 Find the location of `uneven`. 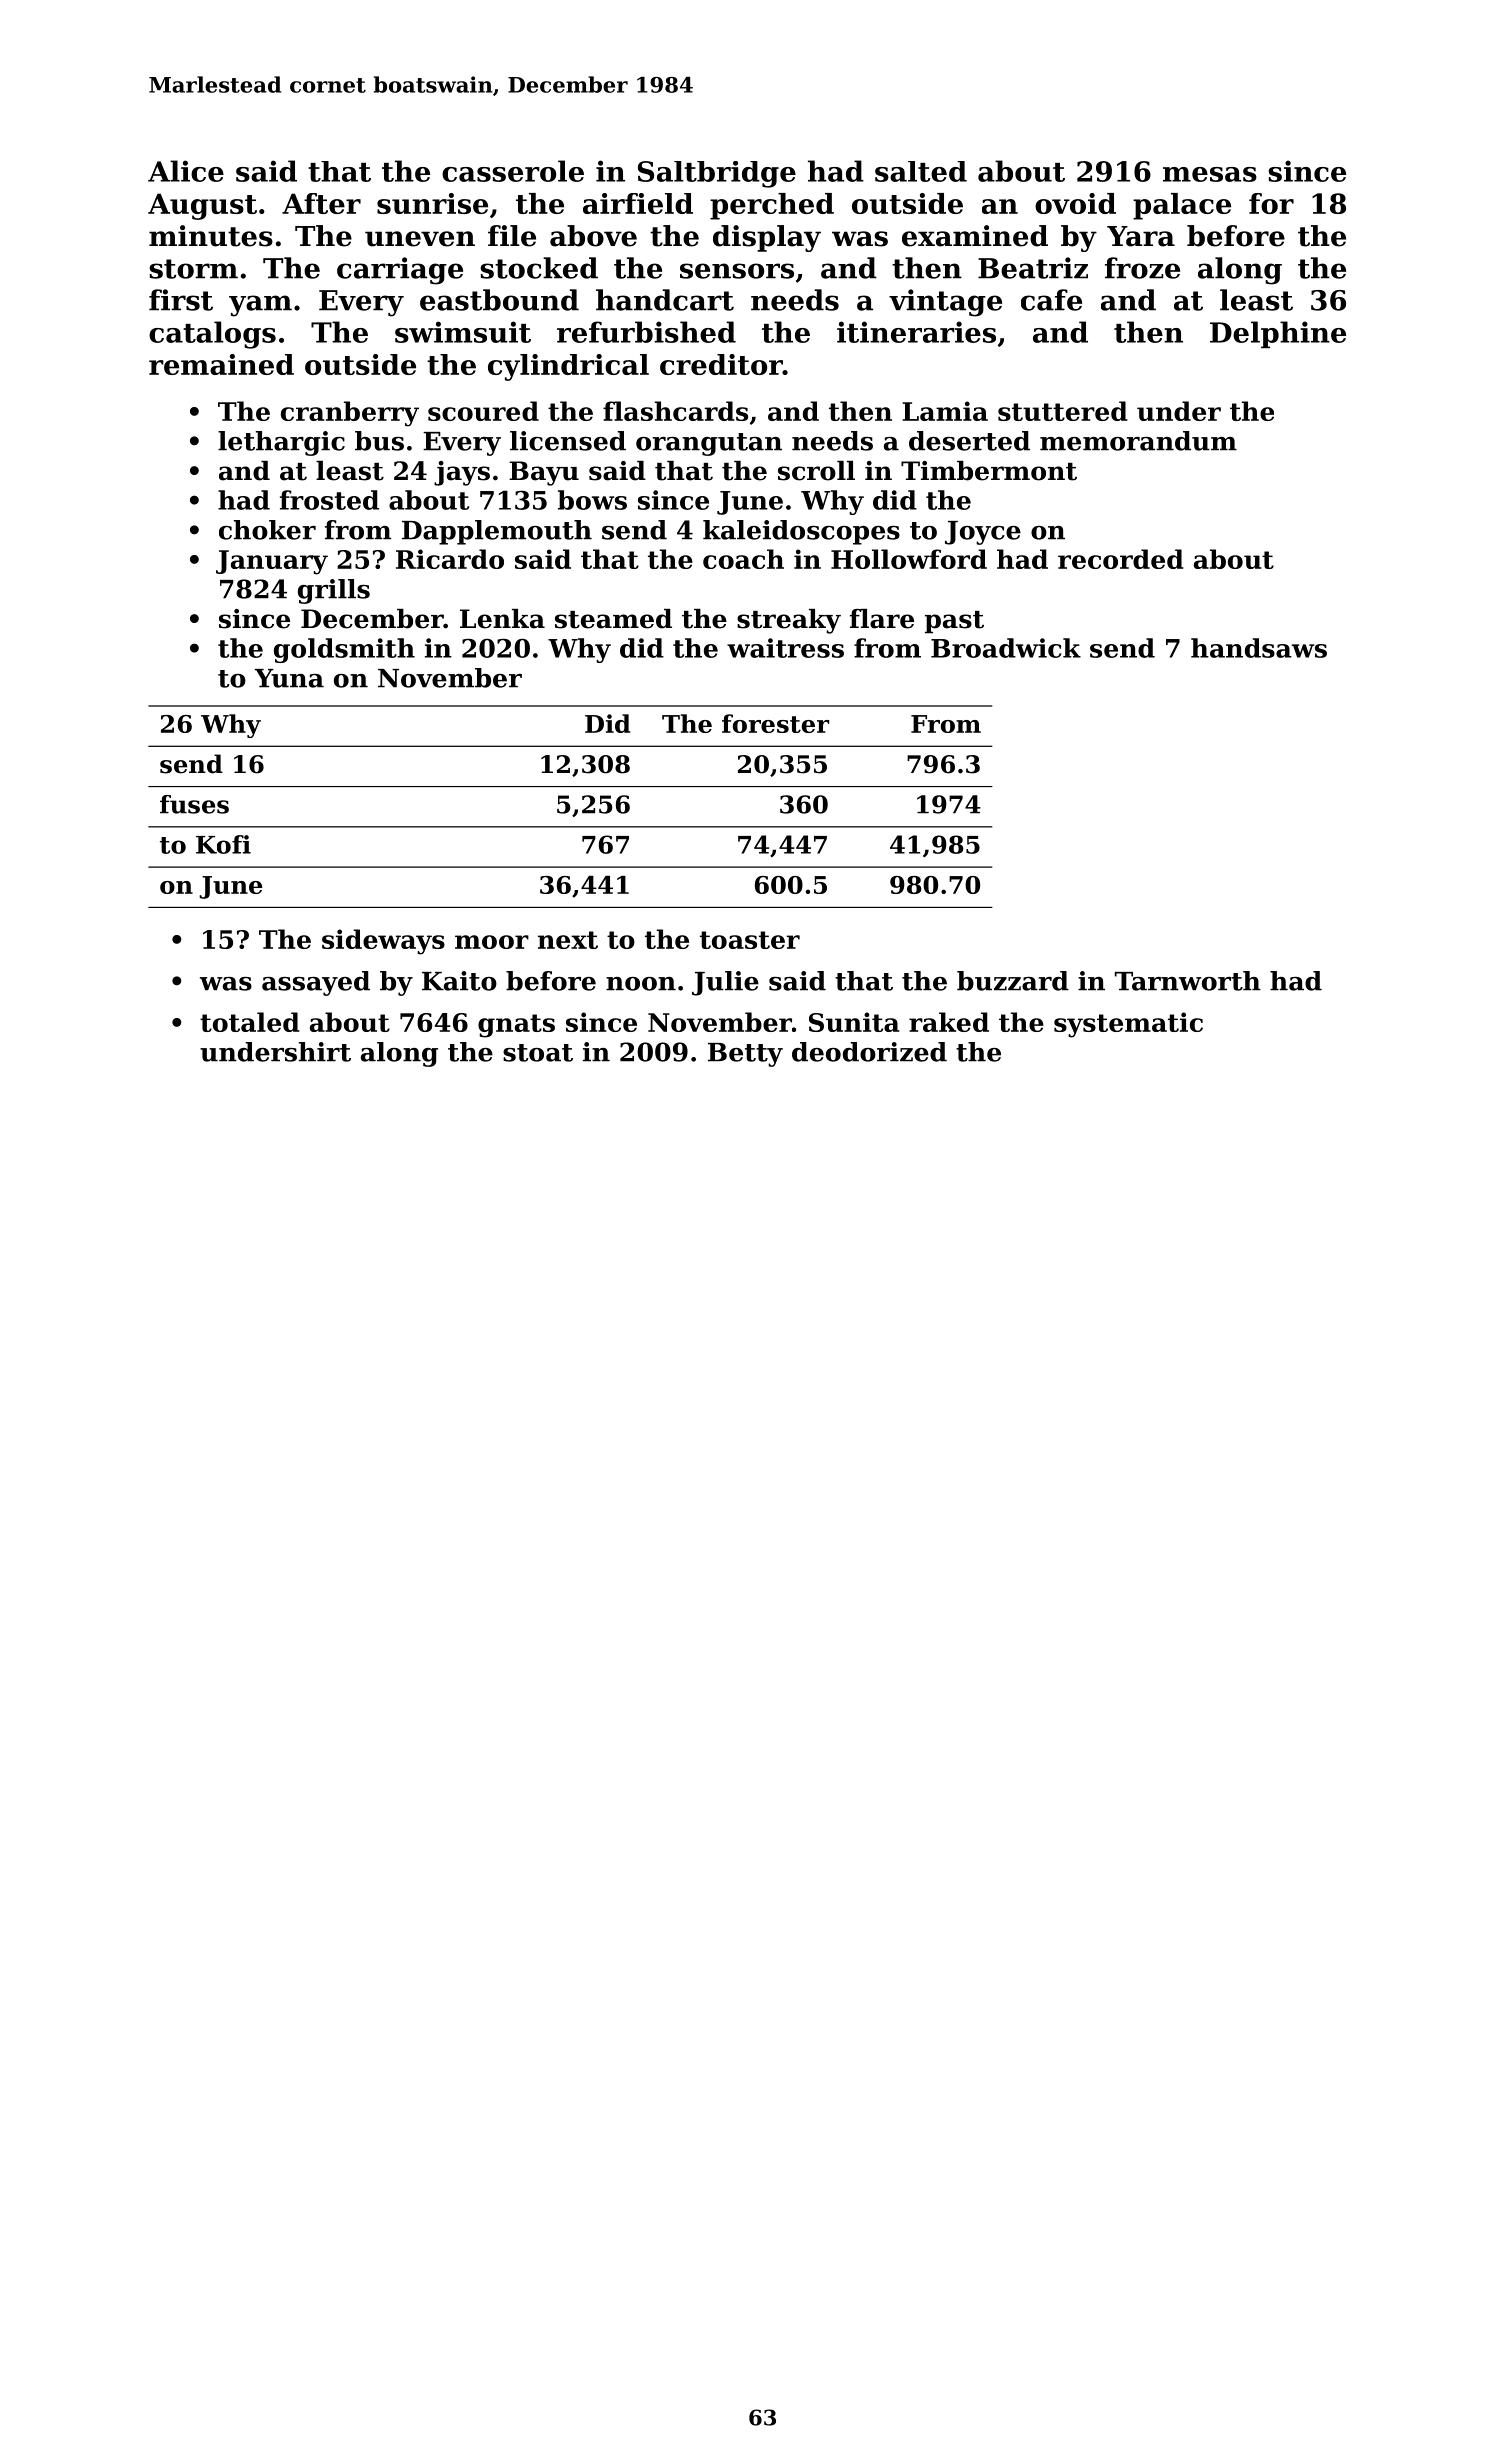

uneven is located at coordinates (420, 239).
